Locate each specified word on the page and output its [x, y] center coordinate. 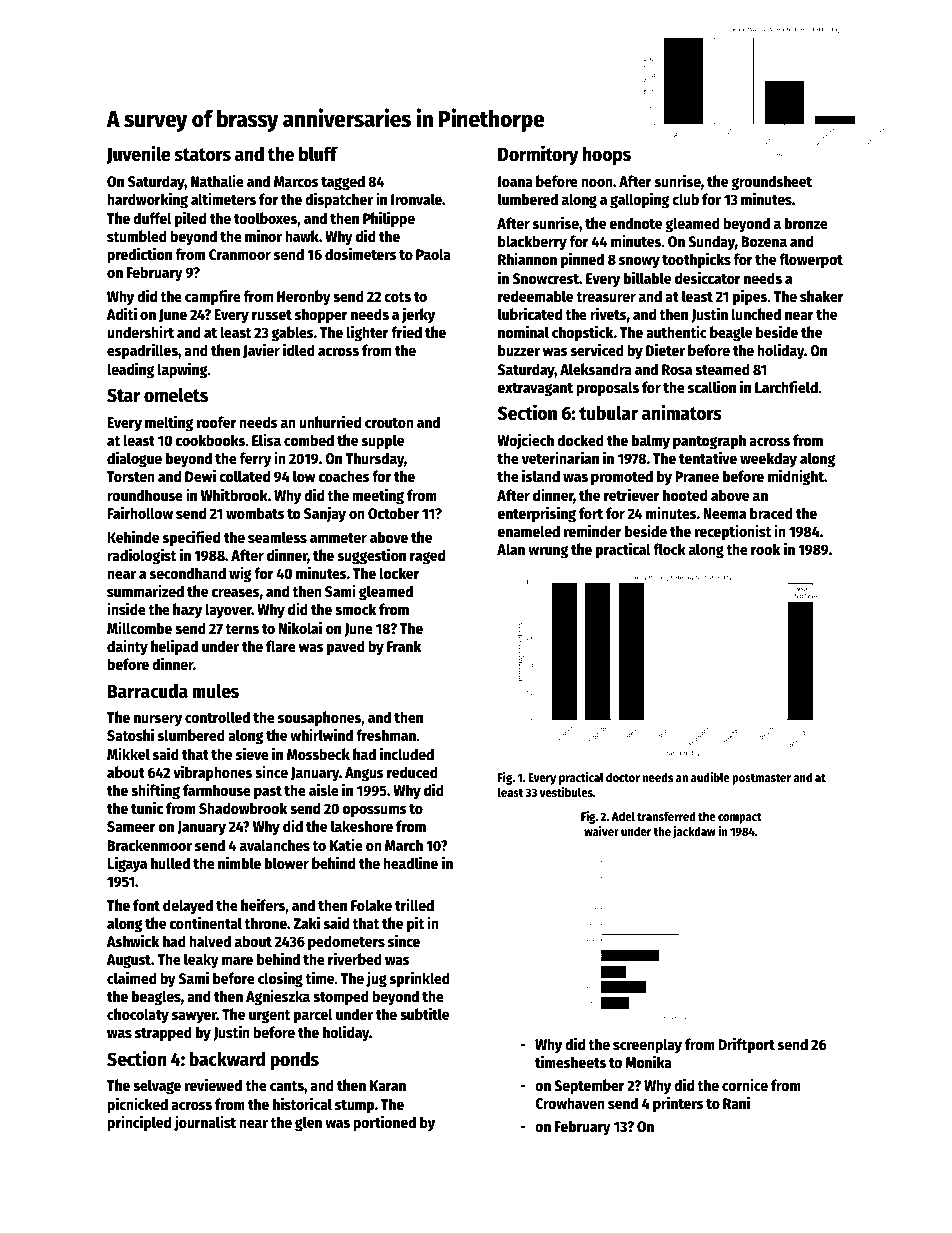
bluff [318, 154]
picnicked [137, 1105]
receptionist [733, 532]
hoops [607, 155]
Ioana [515, 181]
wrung [548, 552]
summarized [145, 590]
